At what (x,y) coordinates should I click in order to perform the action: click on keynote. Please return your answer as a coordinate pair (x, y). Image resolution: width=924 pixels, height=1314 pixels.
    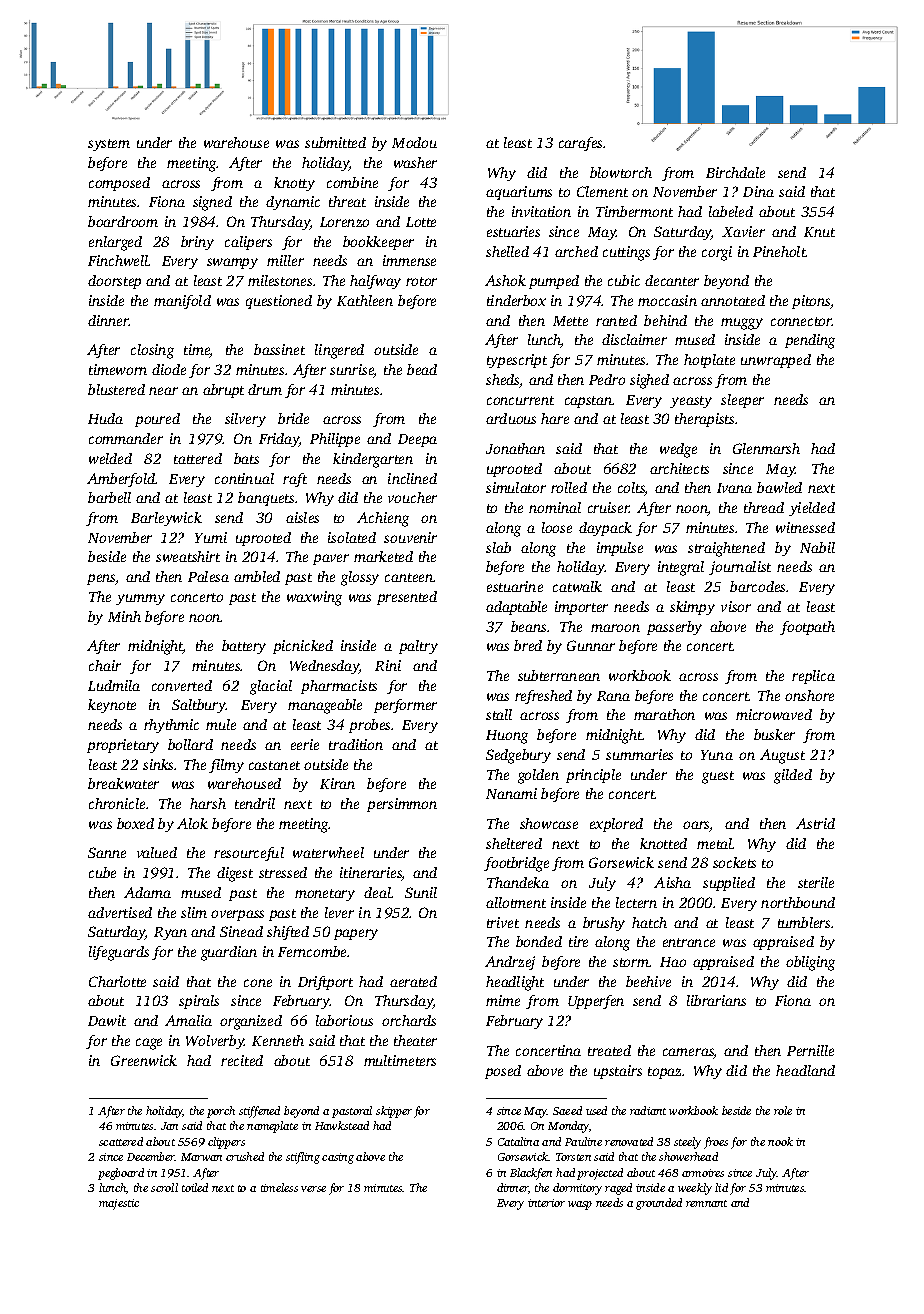
    Looking at the image, I should click on (112, 706).
